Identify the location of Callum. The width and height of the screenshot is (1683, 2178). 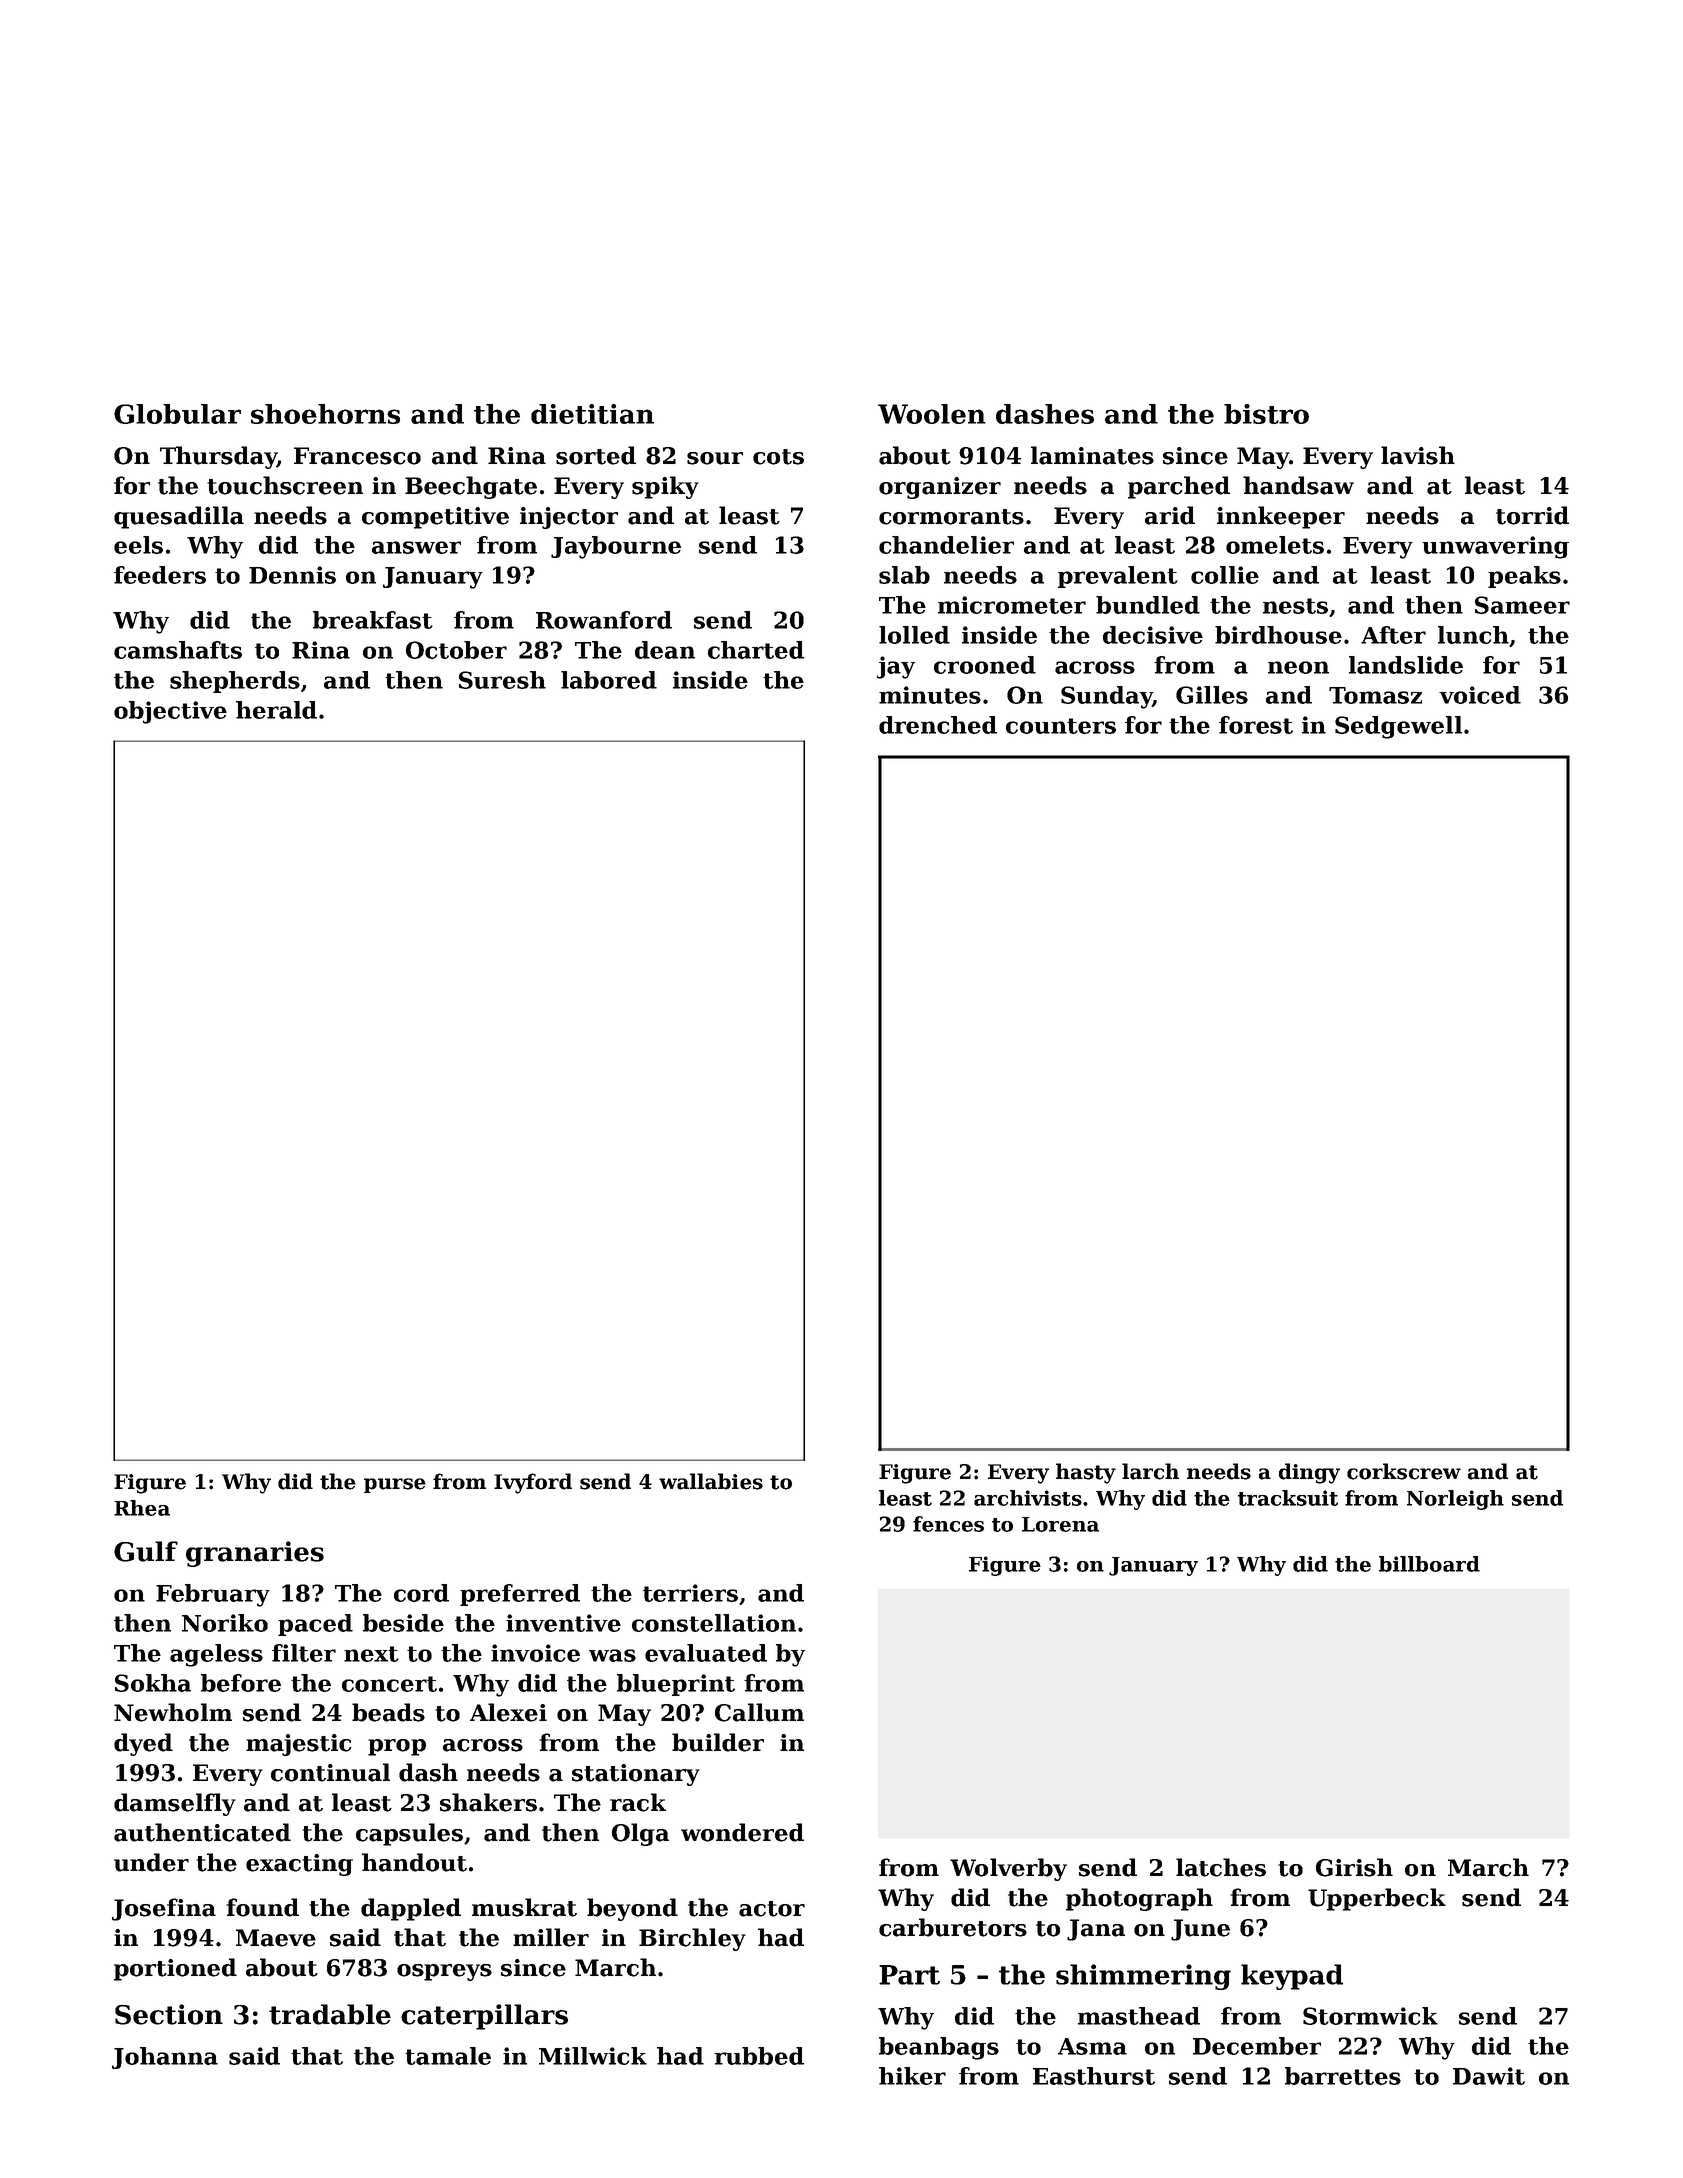
(759, 1712).
